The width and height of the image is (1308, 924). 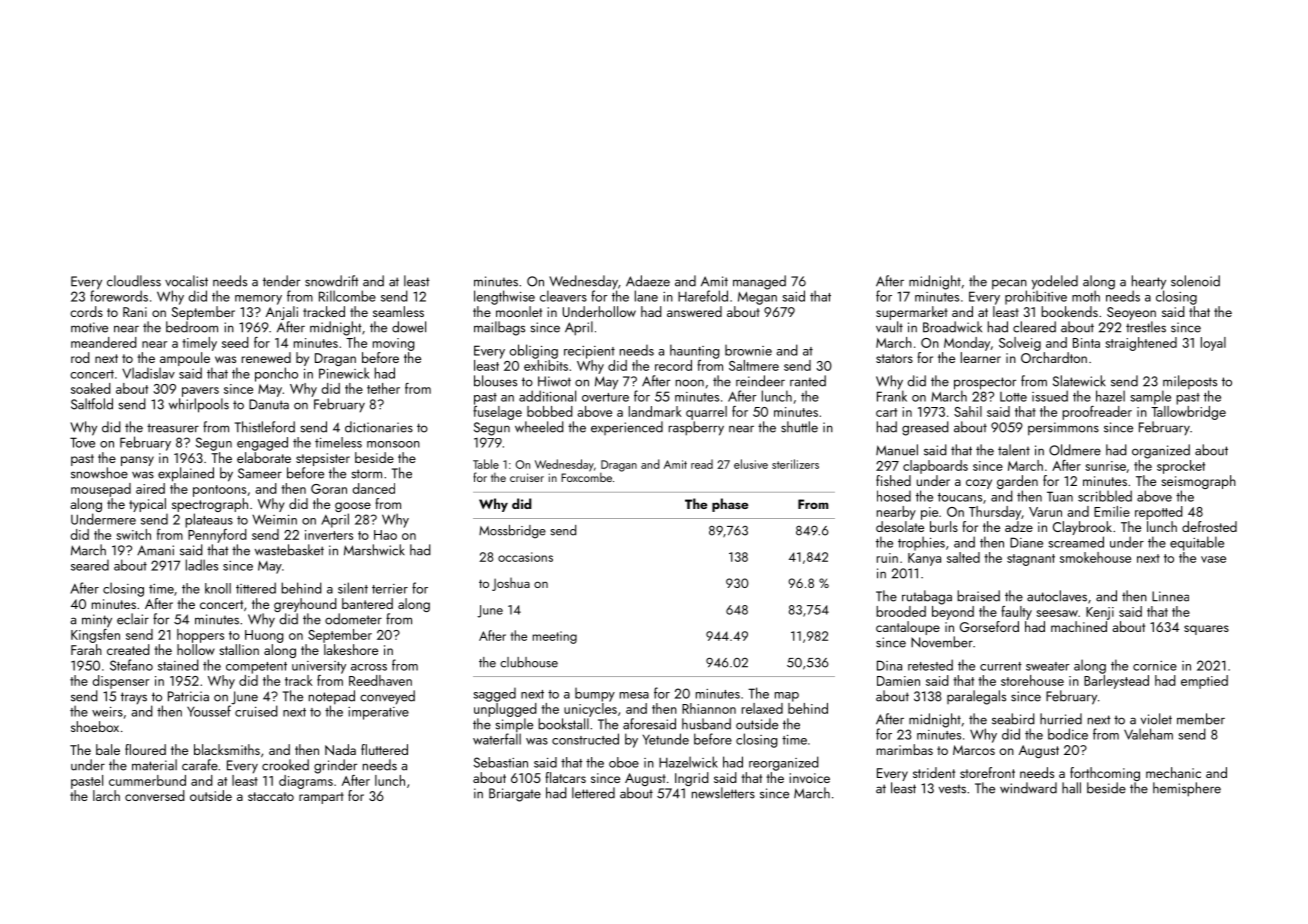 What do you see at coordinates (89, 327) in the image?
I see `motive` at bounding box center [89, 327].
